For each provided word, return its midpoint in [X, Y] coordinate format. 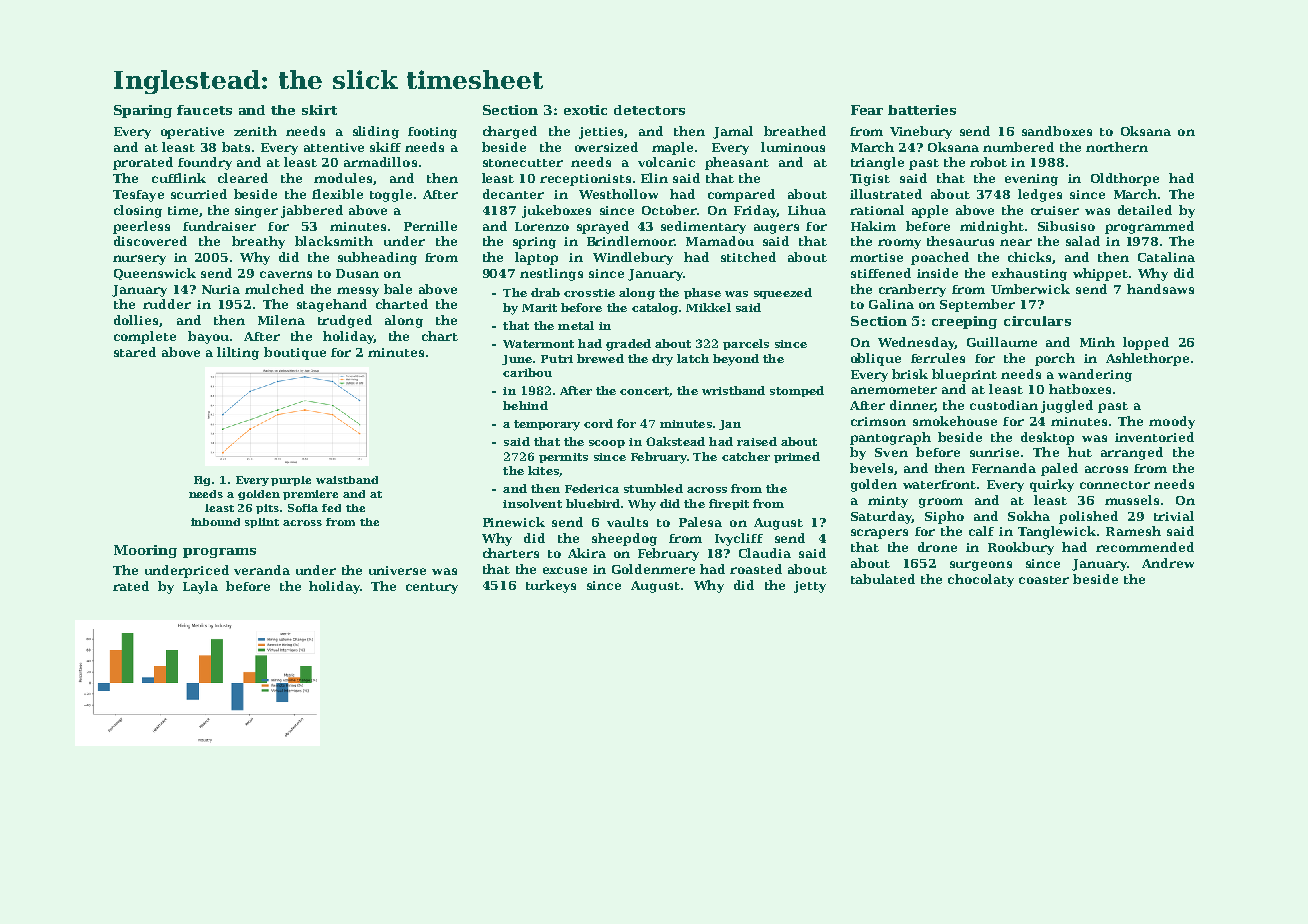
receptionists [585, 180]
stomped [797, 391]
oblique [876, 359]
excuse [565, 570]
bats [236, 147]
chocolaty [981, 580]
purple [291, 481]
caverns [286, 274]
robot [988, 162]
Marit [539, 308]
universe [397, 570]
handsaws [1160, 289]
